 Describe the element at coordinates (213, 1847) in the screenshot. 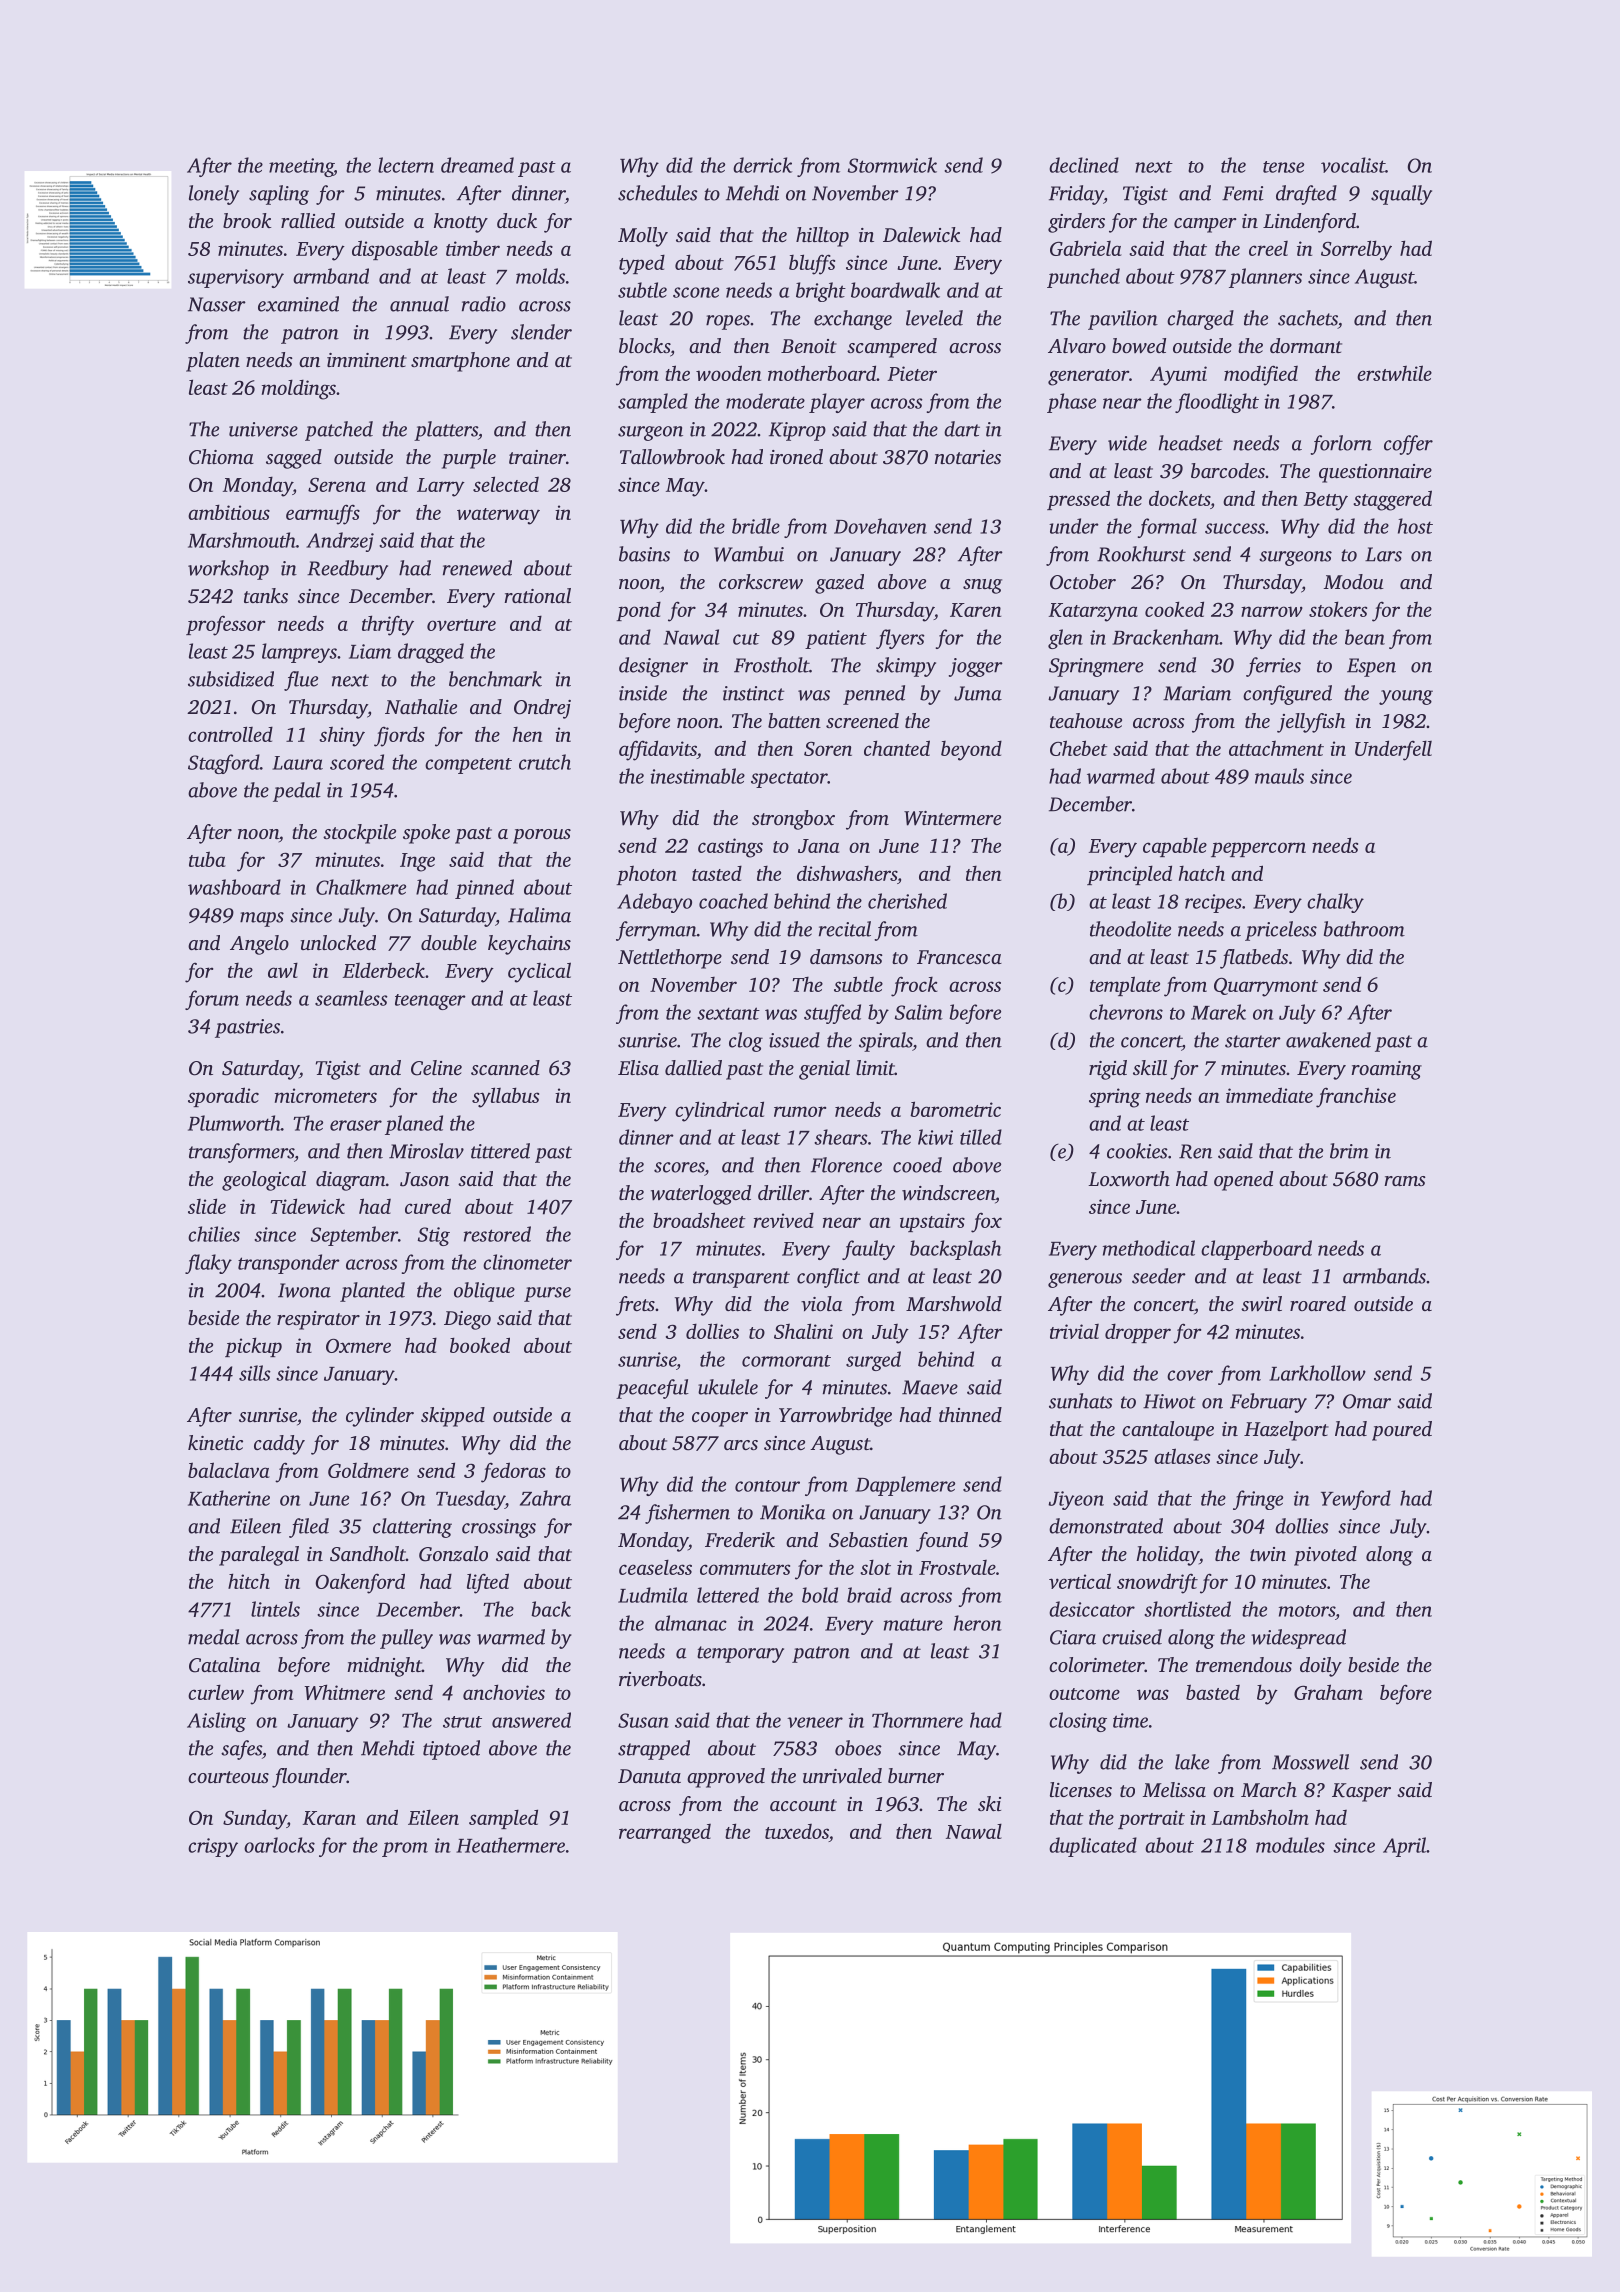

I see `crispy` at that location.
